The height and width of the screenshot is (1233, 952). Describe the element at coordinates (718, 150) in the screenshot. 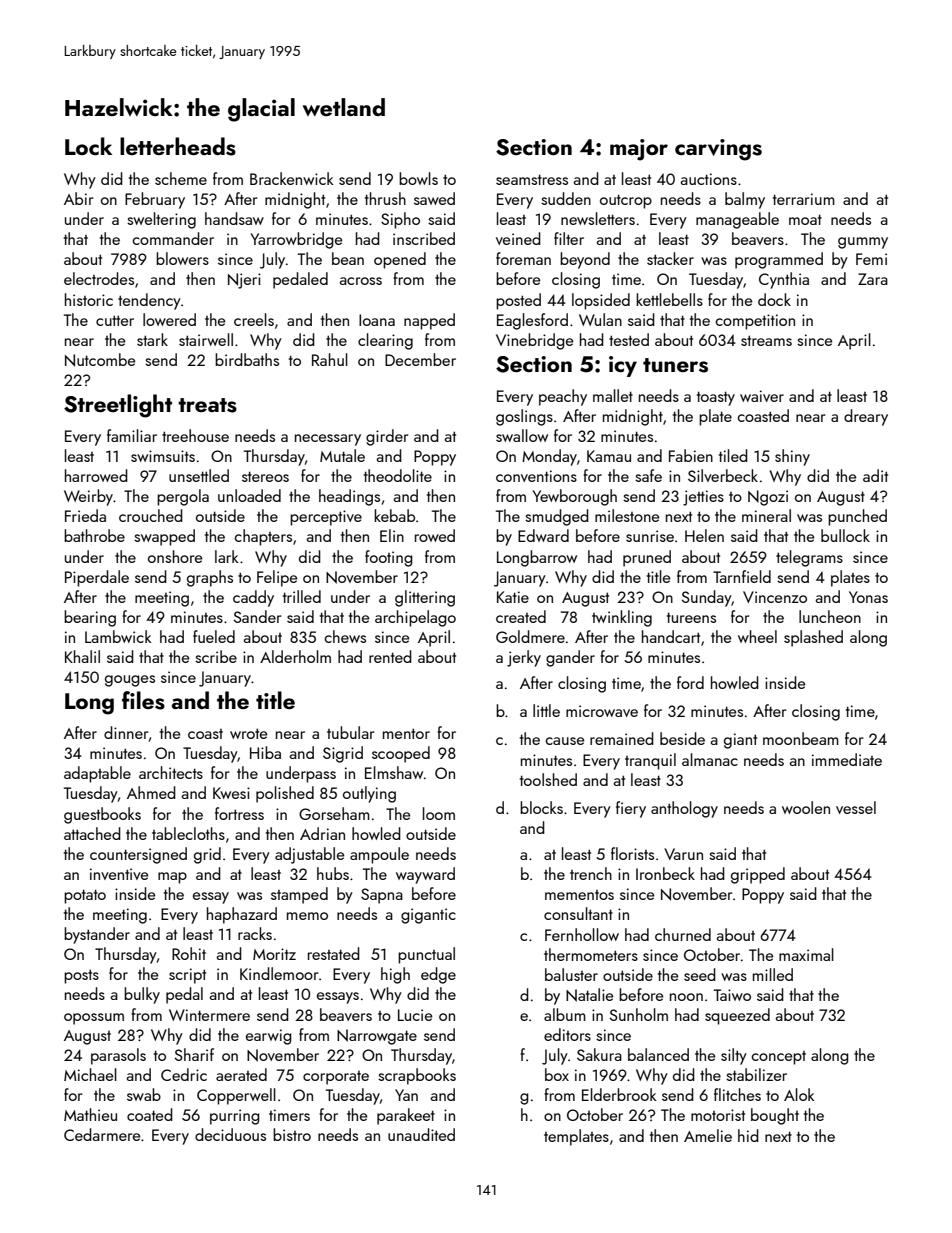

I see `carvings` at that location.
